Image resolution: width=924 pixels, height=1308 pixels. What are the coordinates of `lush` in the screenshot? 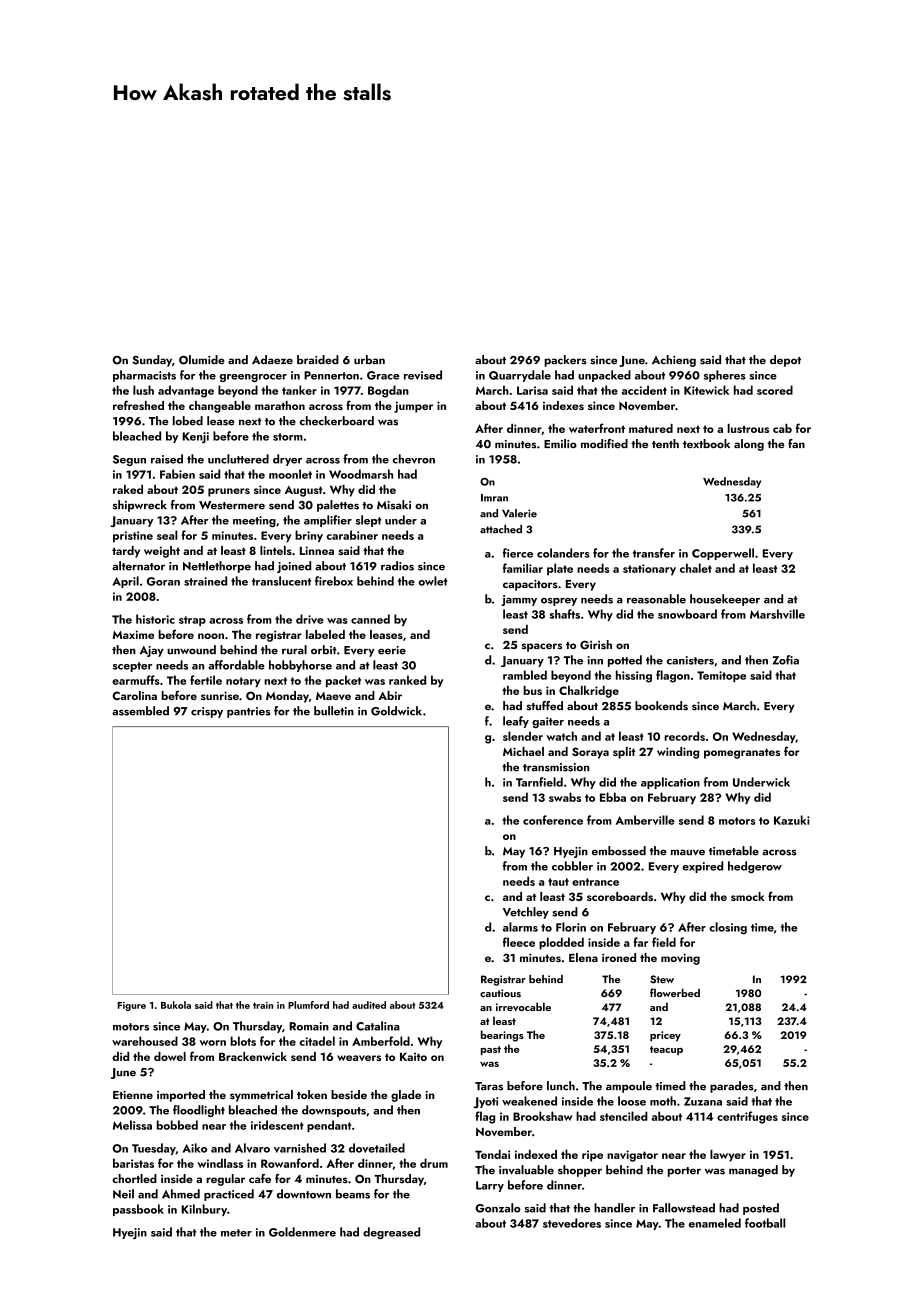 It's located at (143, 390).
